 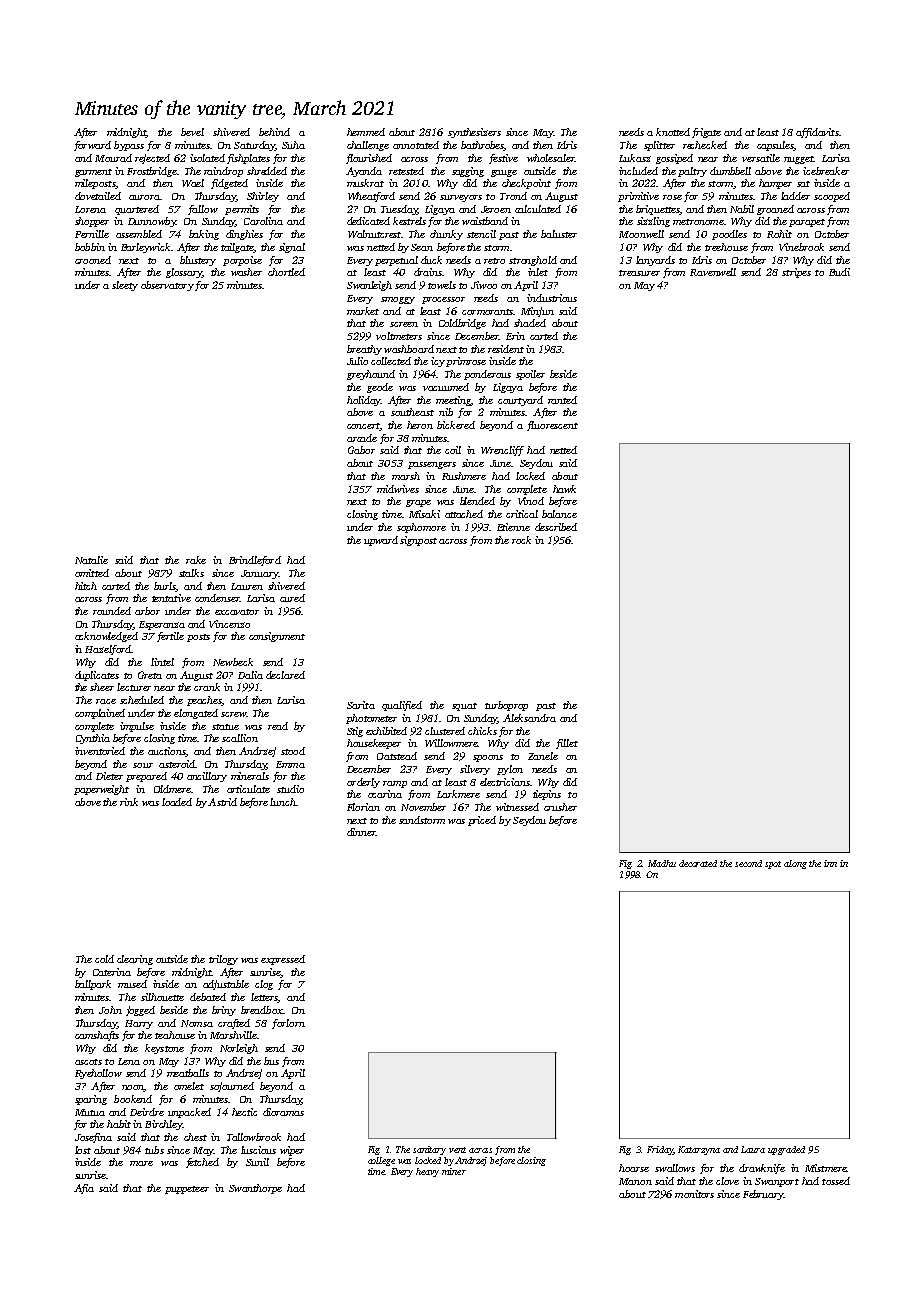 What do you see at coordinates (106, 637) in the page?
I see `acknowledged` at bounding box center [106, 637].
